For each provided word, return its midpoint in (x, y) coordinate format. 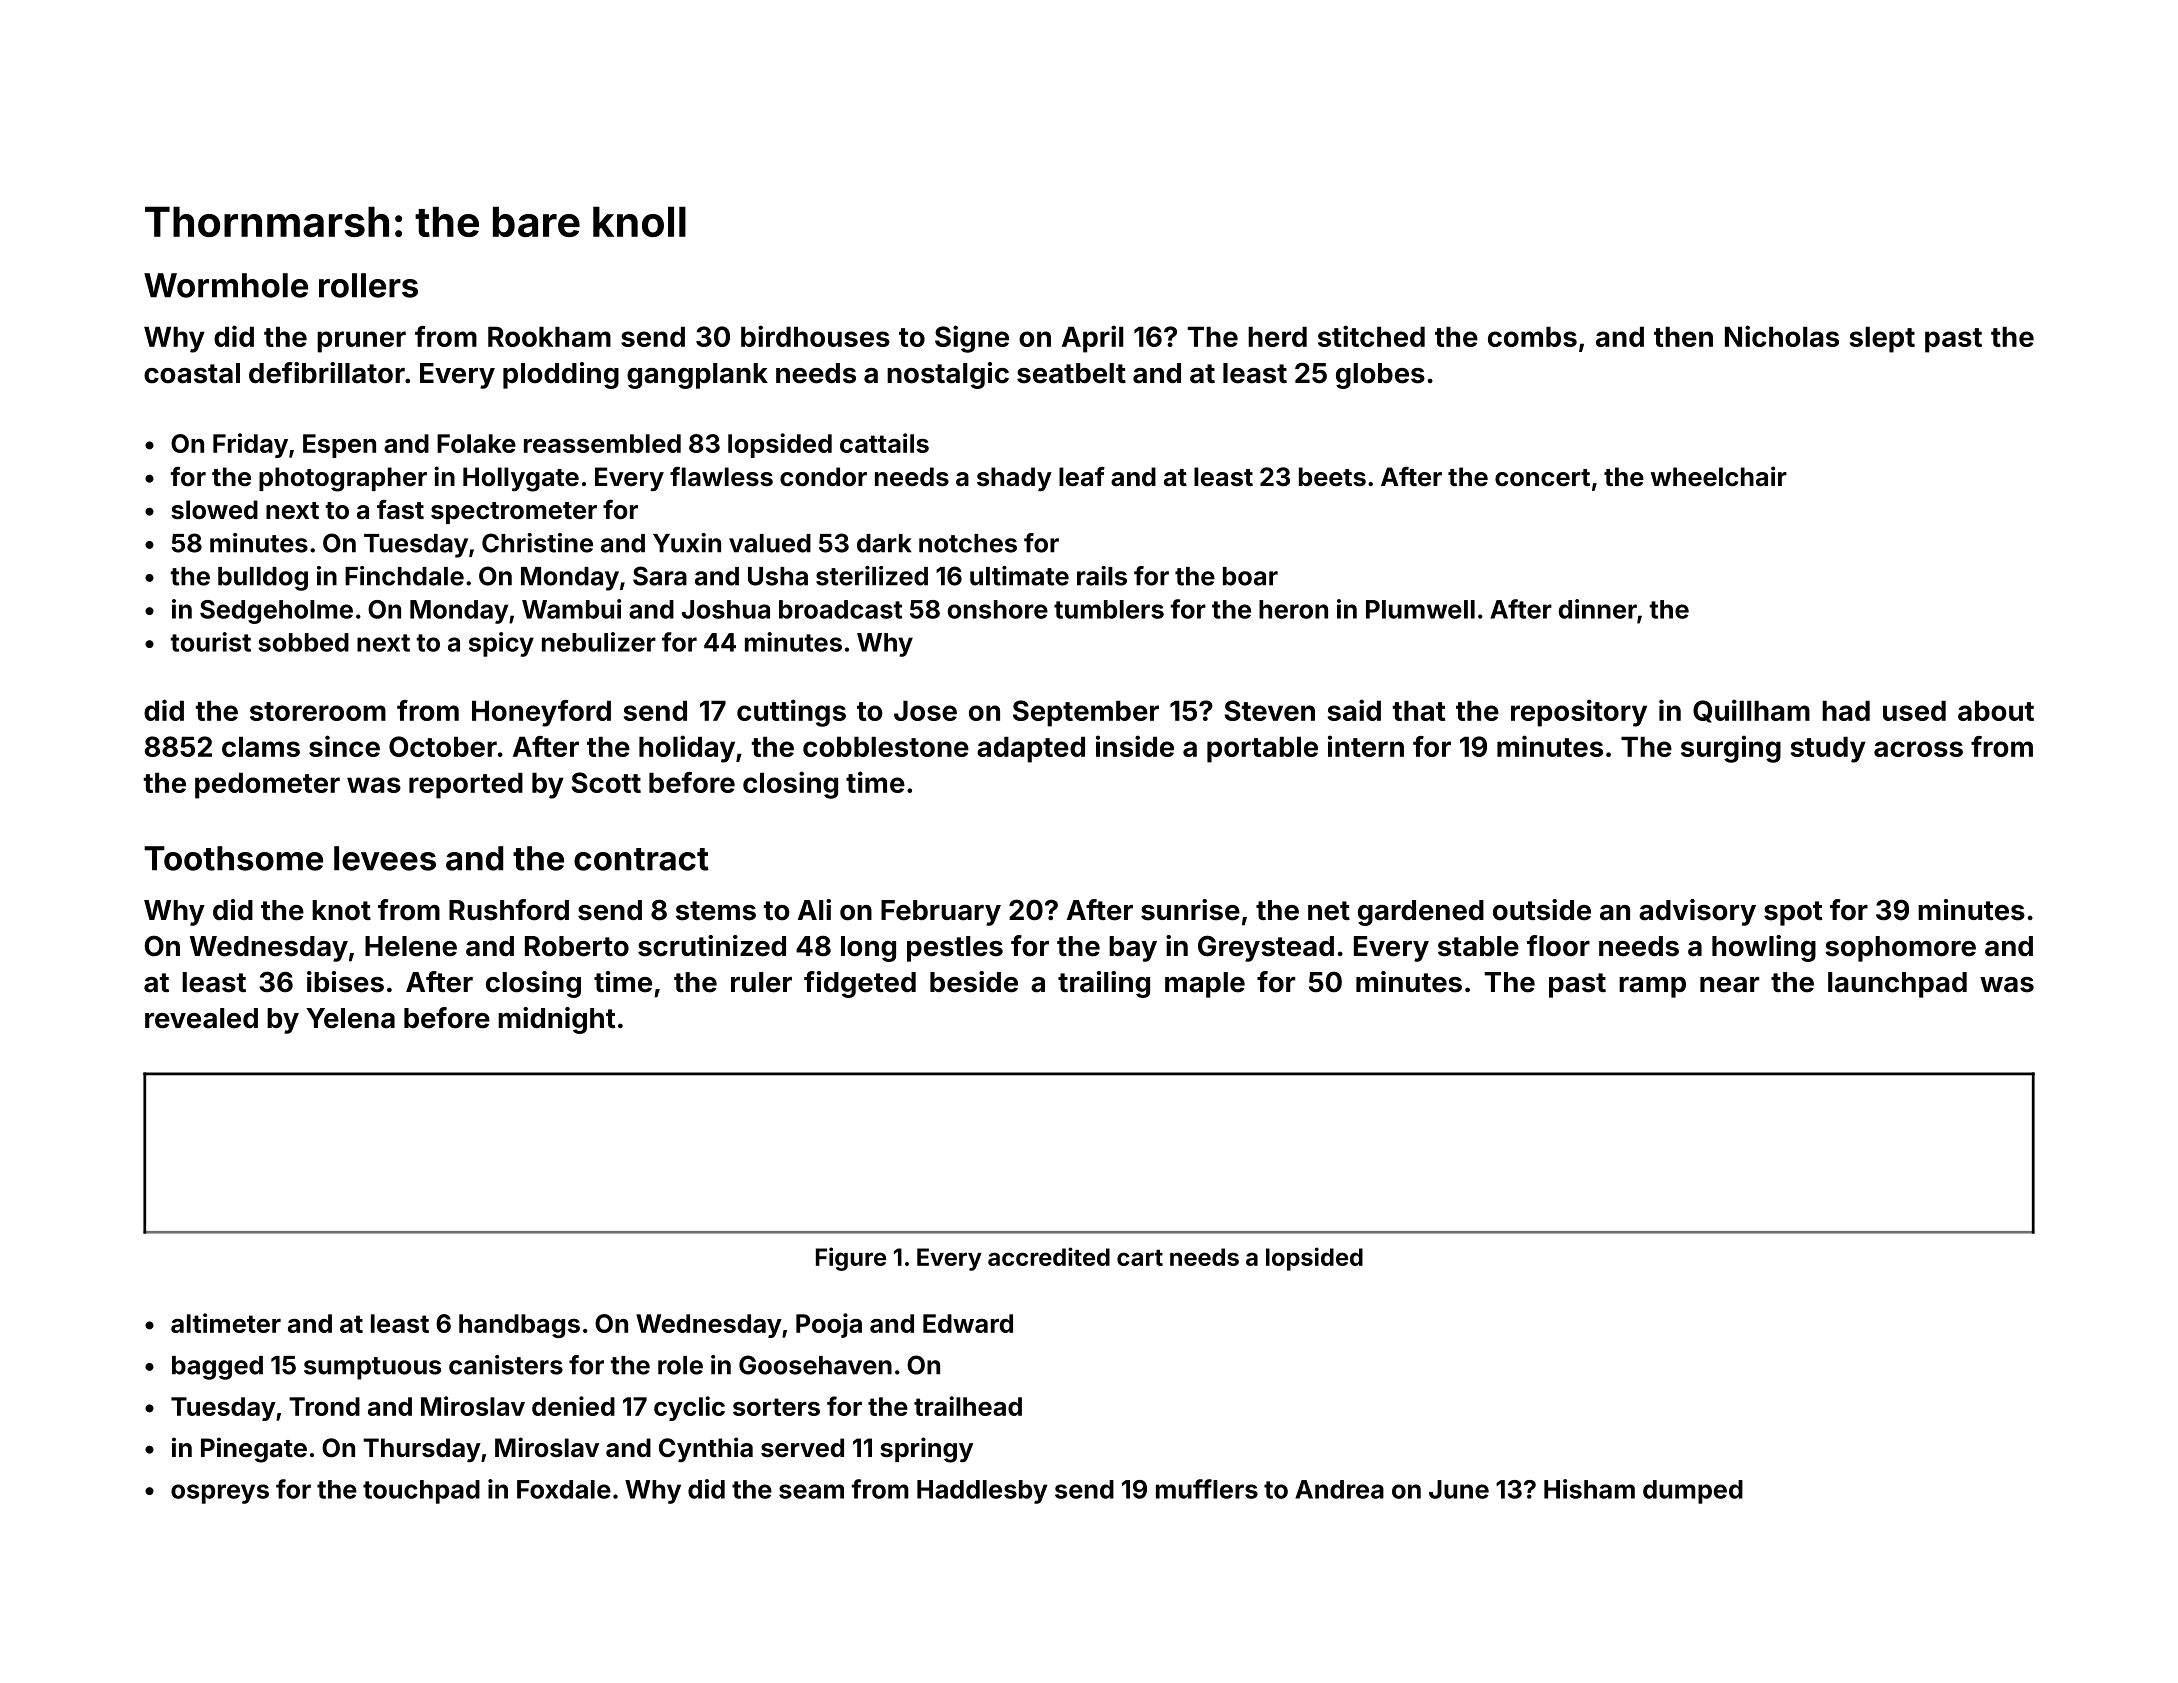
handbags (519, 1326)
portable (1262, 749)
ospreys (220, 1494)
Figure (851, 1259)
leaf (1082, 477)
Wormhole (226, 285)
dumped (1693, 1492)
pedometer (267, 785)
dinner (1598, 609)
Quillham (1751, 711)
